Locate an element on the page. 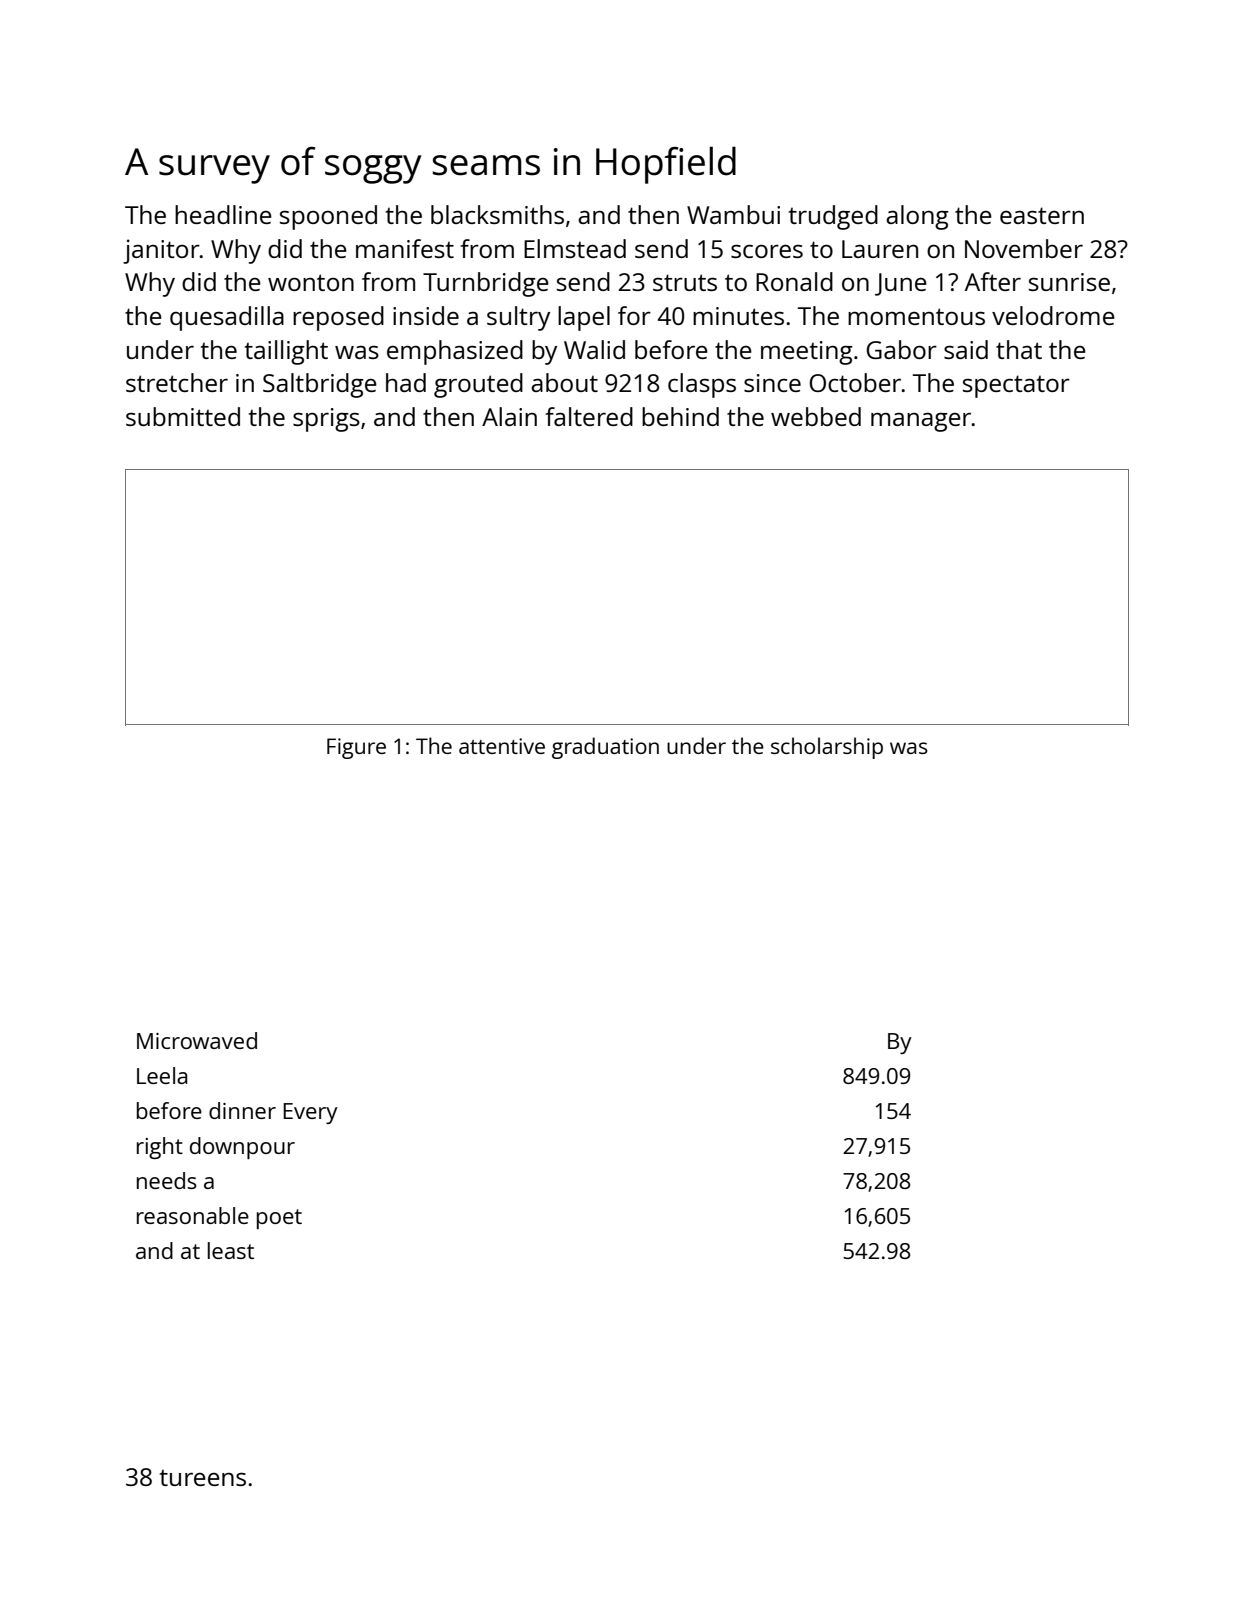  downpour is located at coordinates (242, 1148).
